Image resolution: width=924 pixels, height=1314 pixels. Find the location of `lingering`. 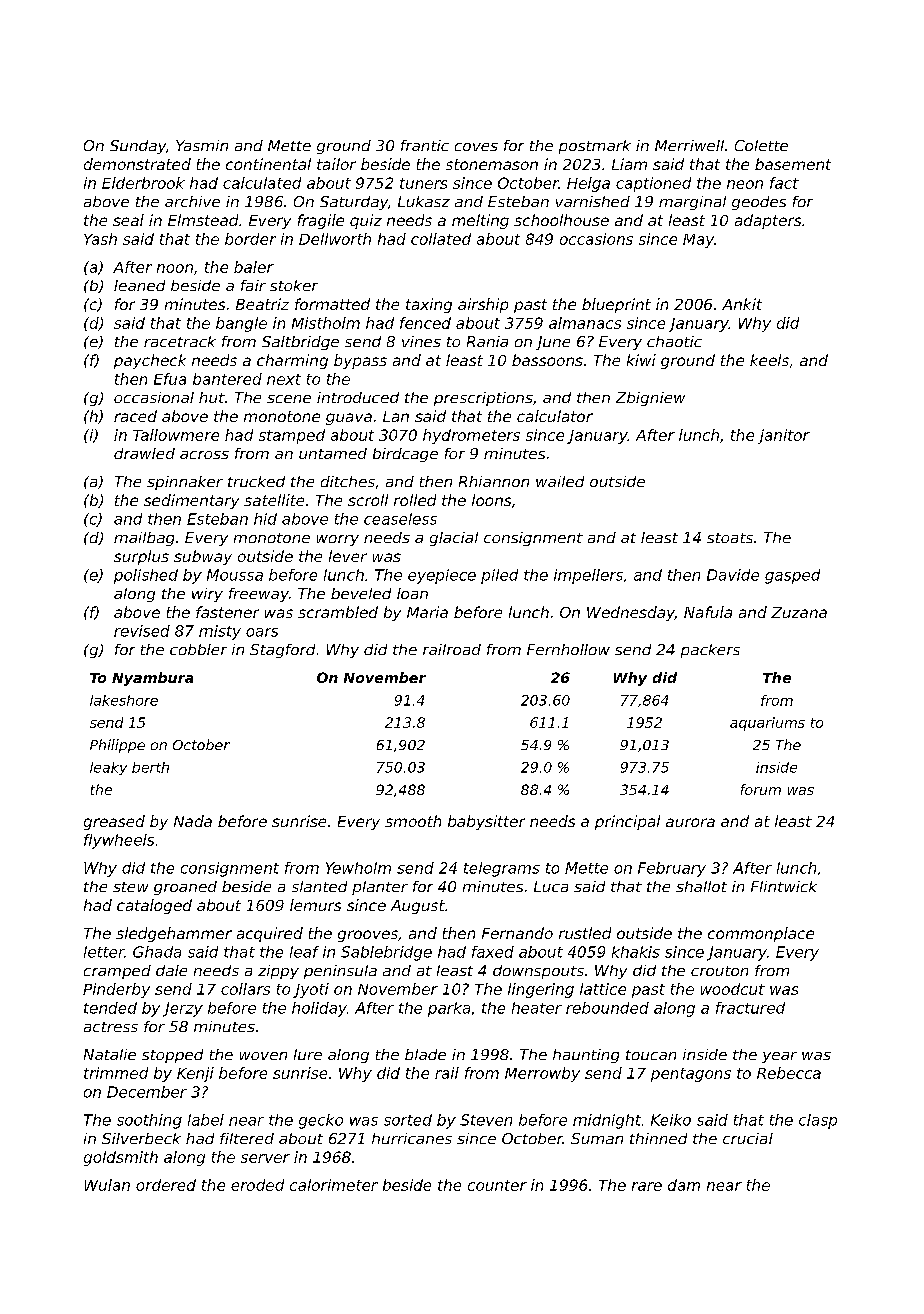

lingering is located at coordinates (541, 990).
